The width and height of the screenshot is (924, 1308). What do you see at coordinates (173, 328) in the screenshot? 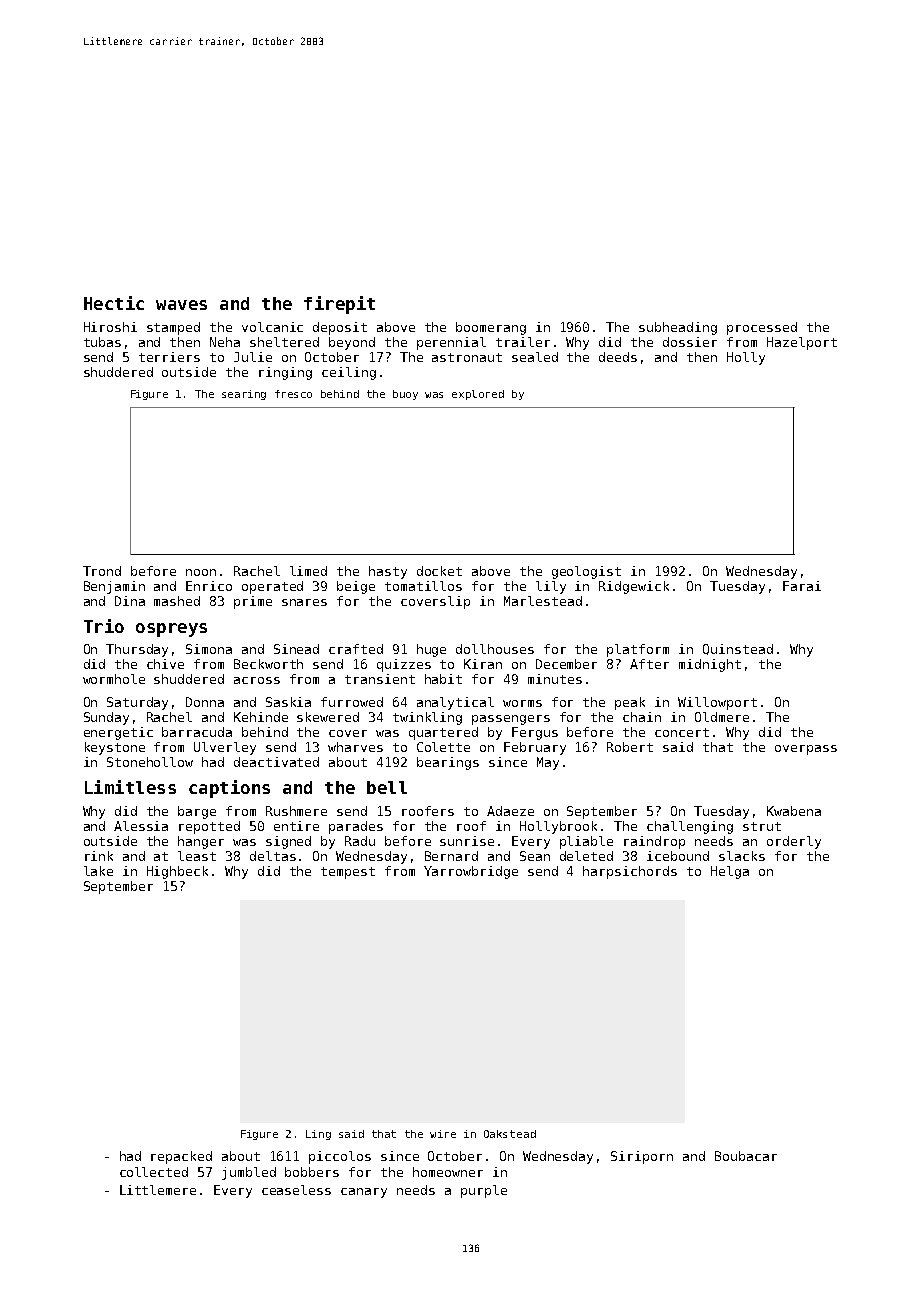
I see `stamped` at bounding box center [173, 328].
